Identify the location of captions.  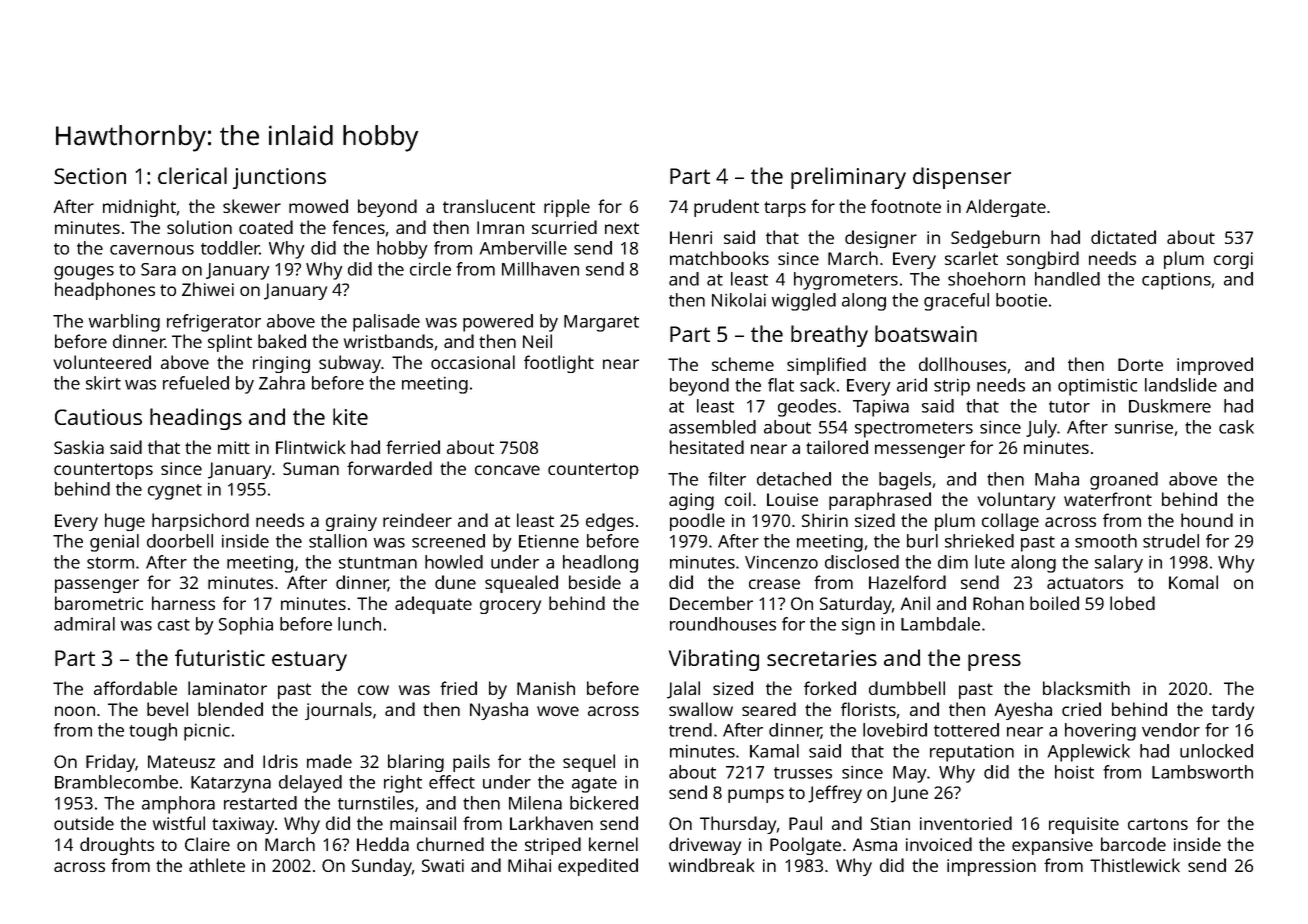
(1176, 281).
